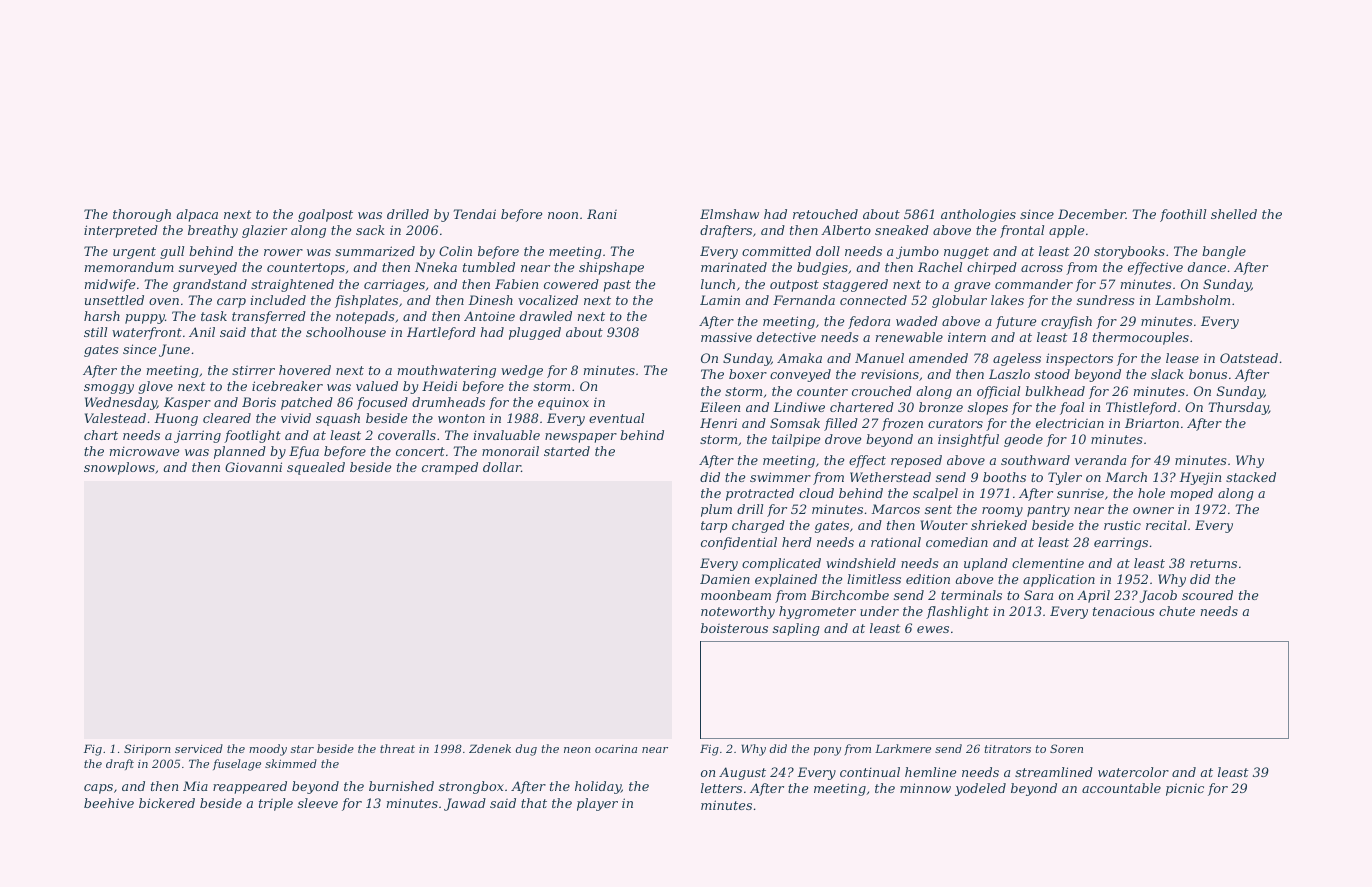 The width and height of the screenshot is (1372, 887). What do you see at coordinates (1177, 611) in the screenshot?
I see `chute` at bounding box center [1177, 611].
